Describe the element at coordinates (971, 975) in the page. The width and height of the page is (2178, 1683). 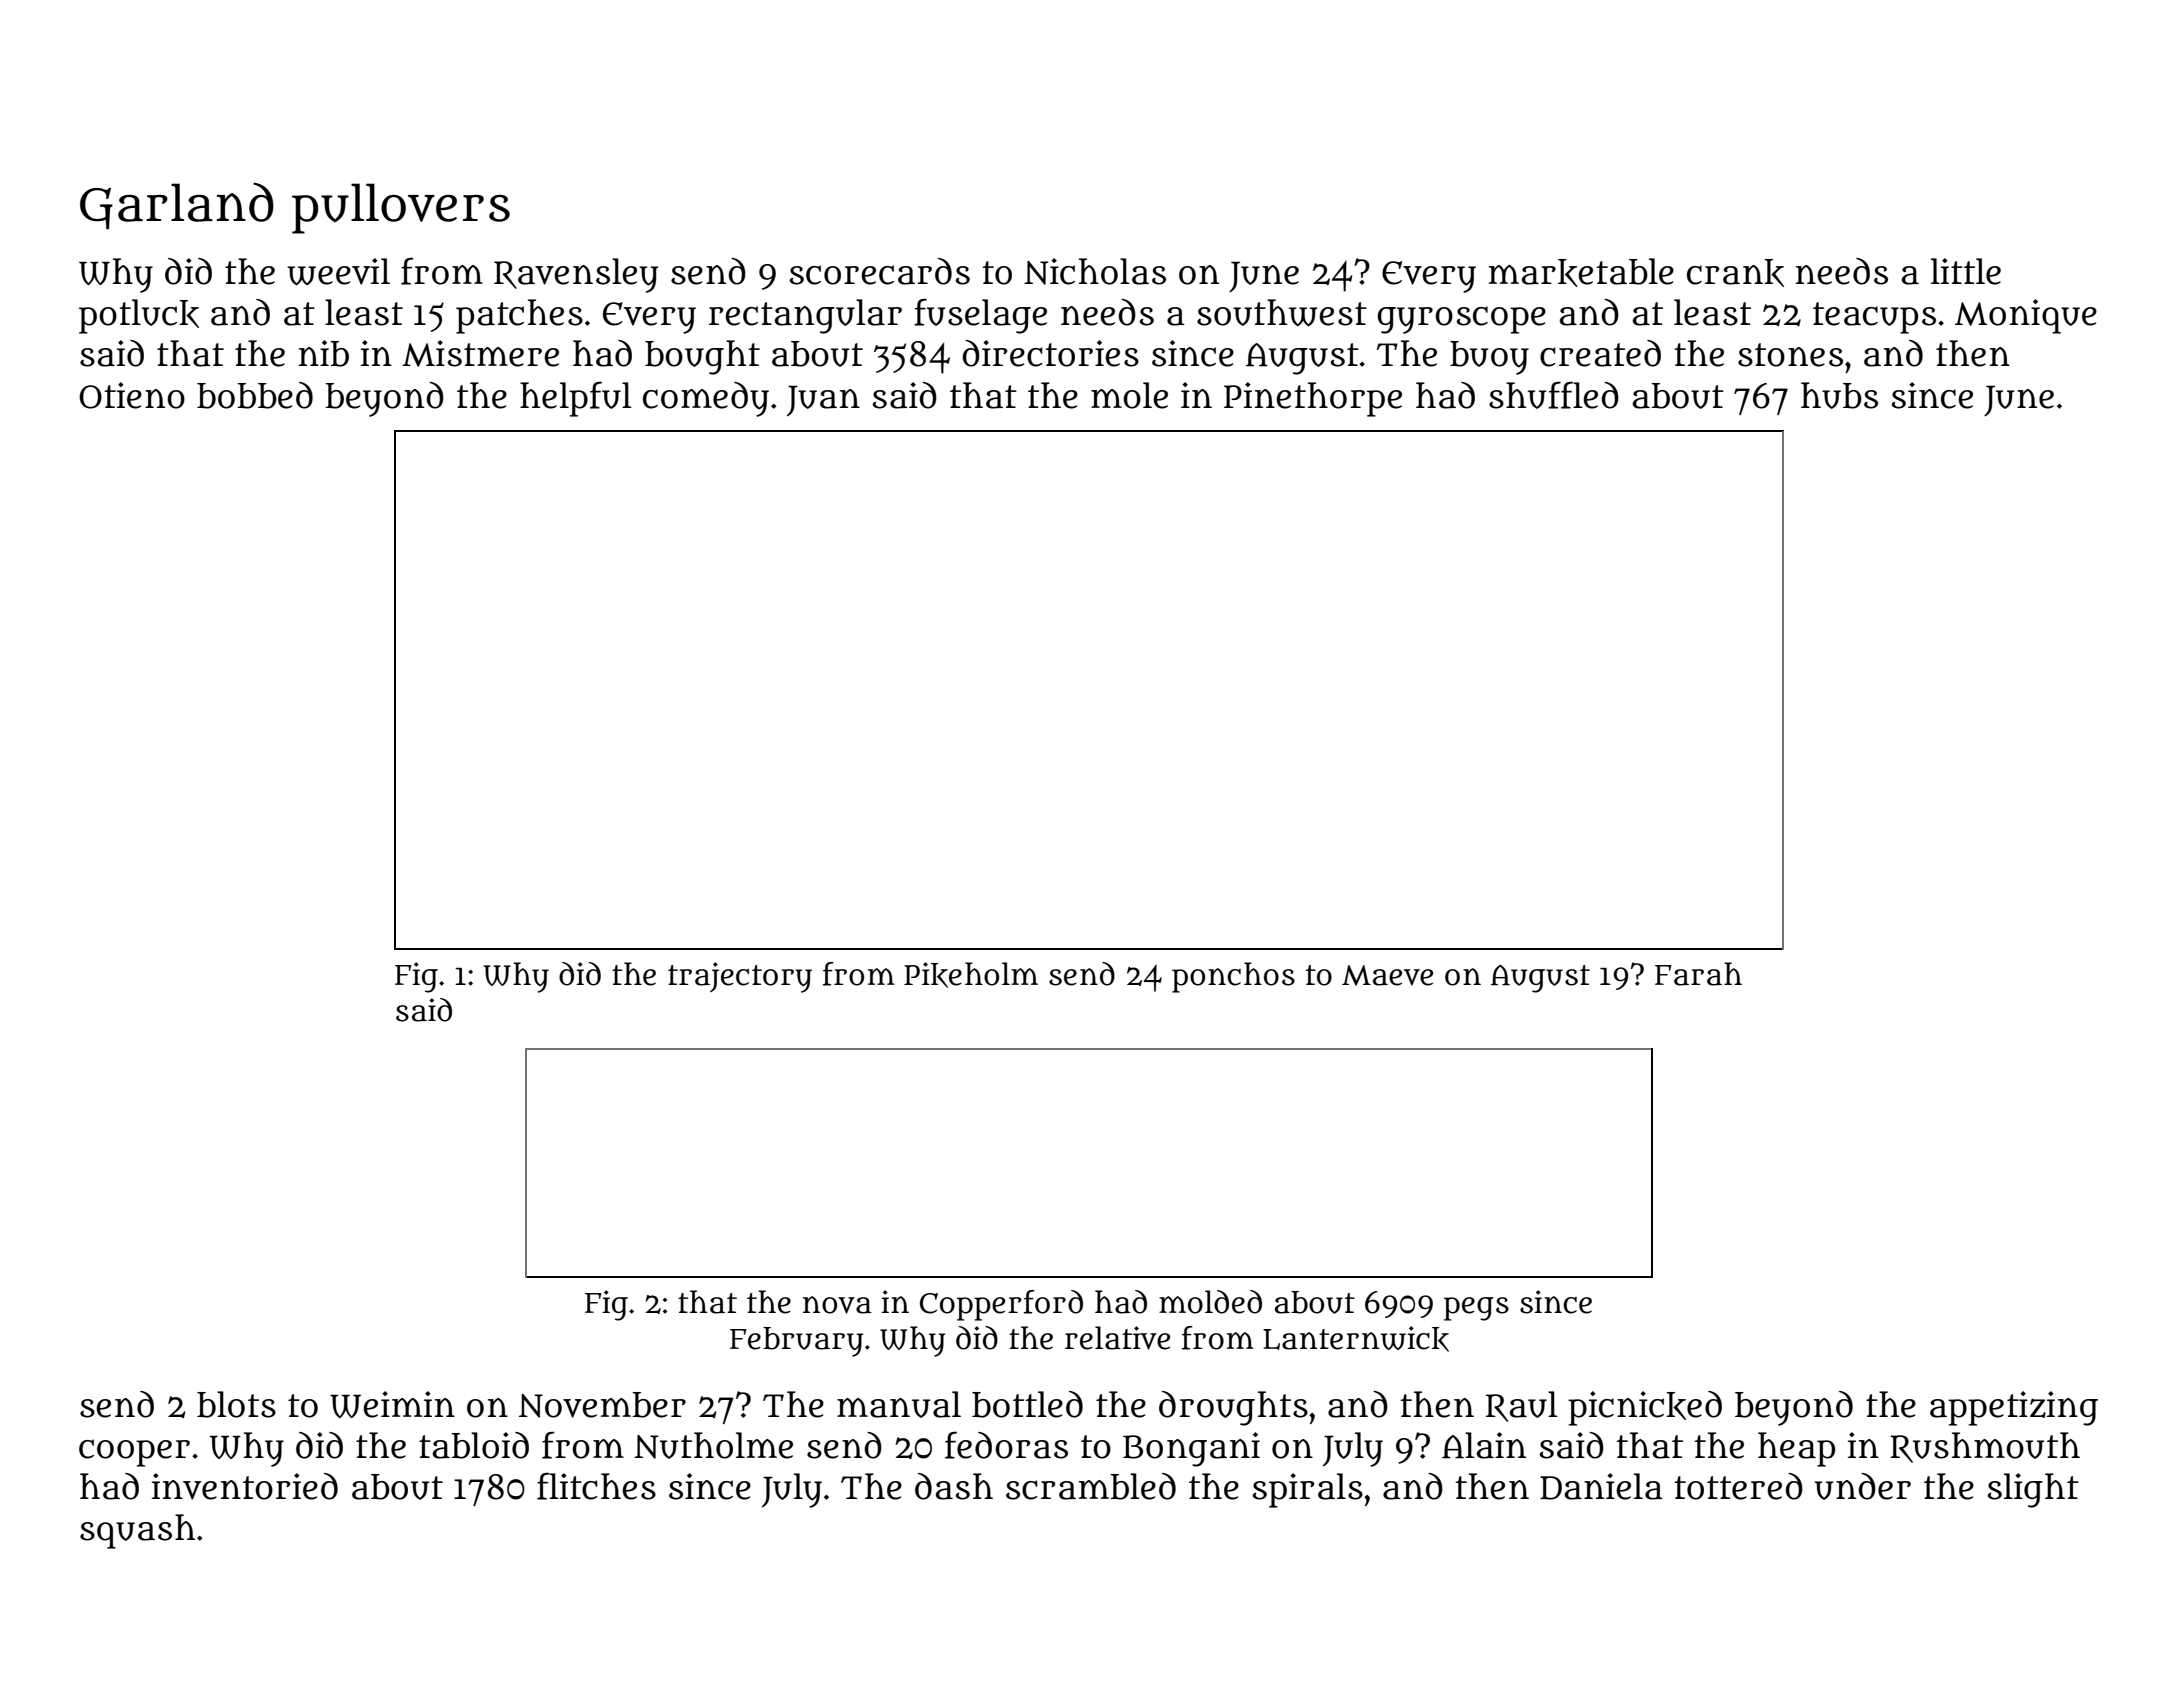
I see `Pikeholm` at that location.
